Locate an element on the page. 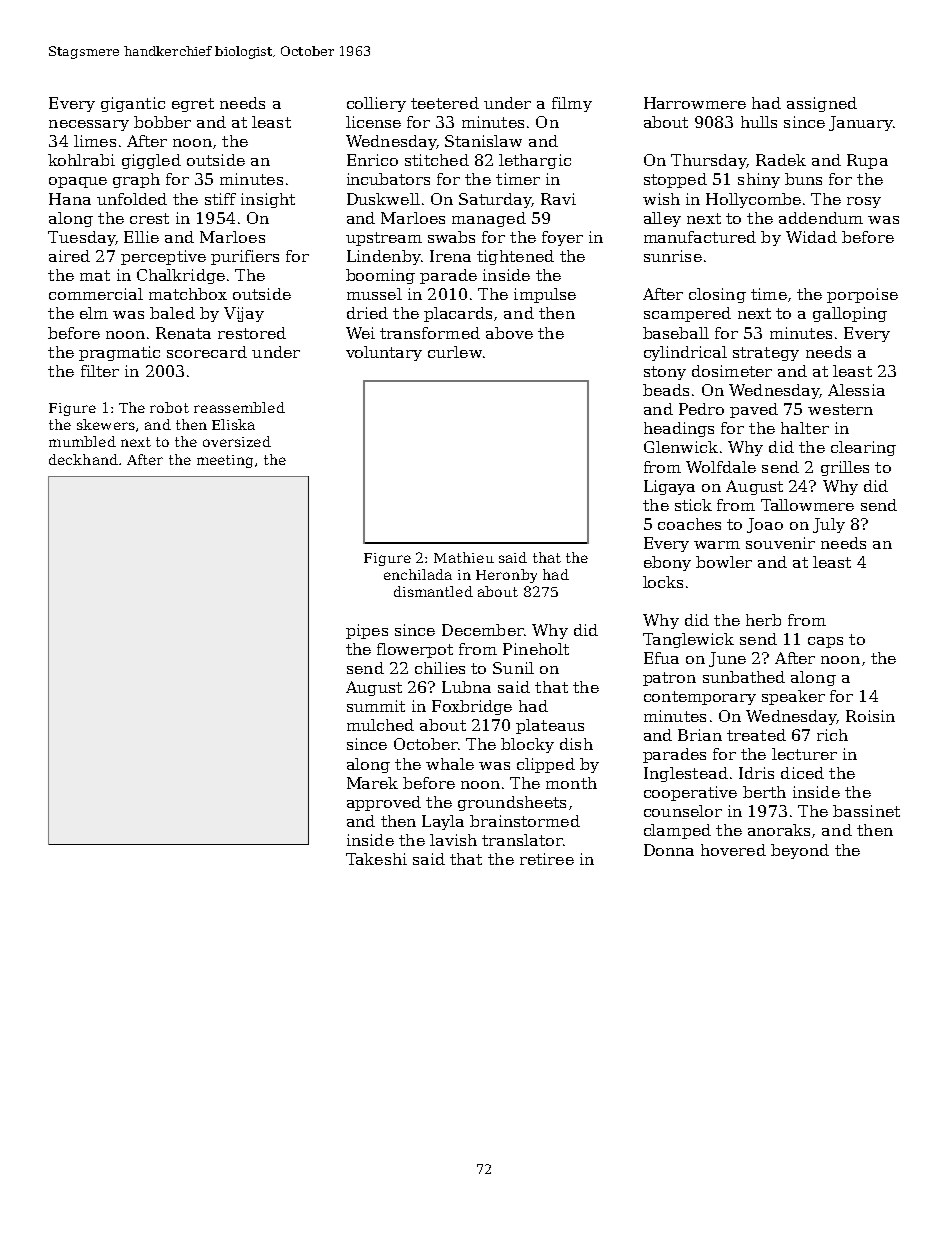 This page has width=952, height=1233. western is located at coordinates (840, 409).
